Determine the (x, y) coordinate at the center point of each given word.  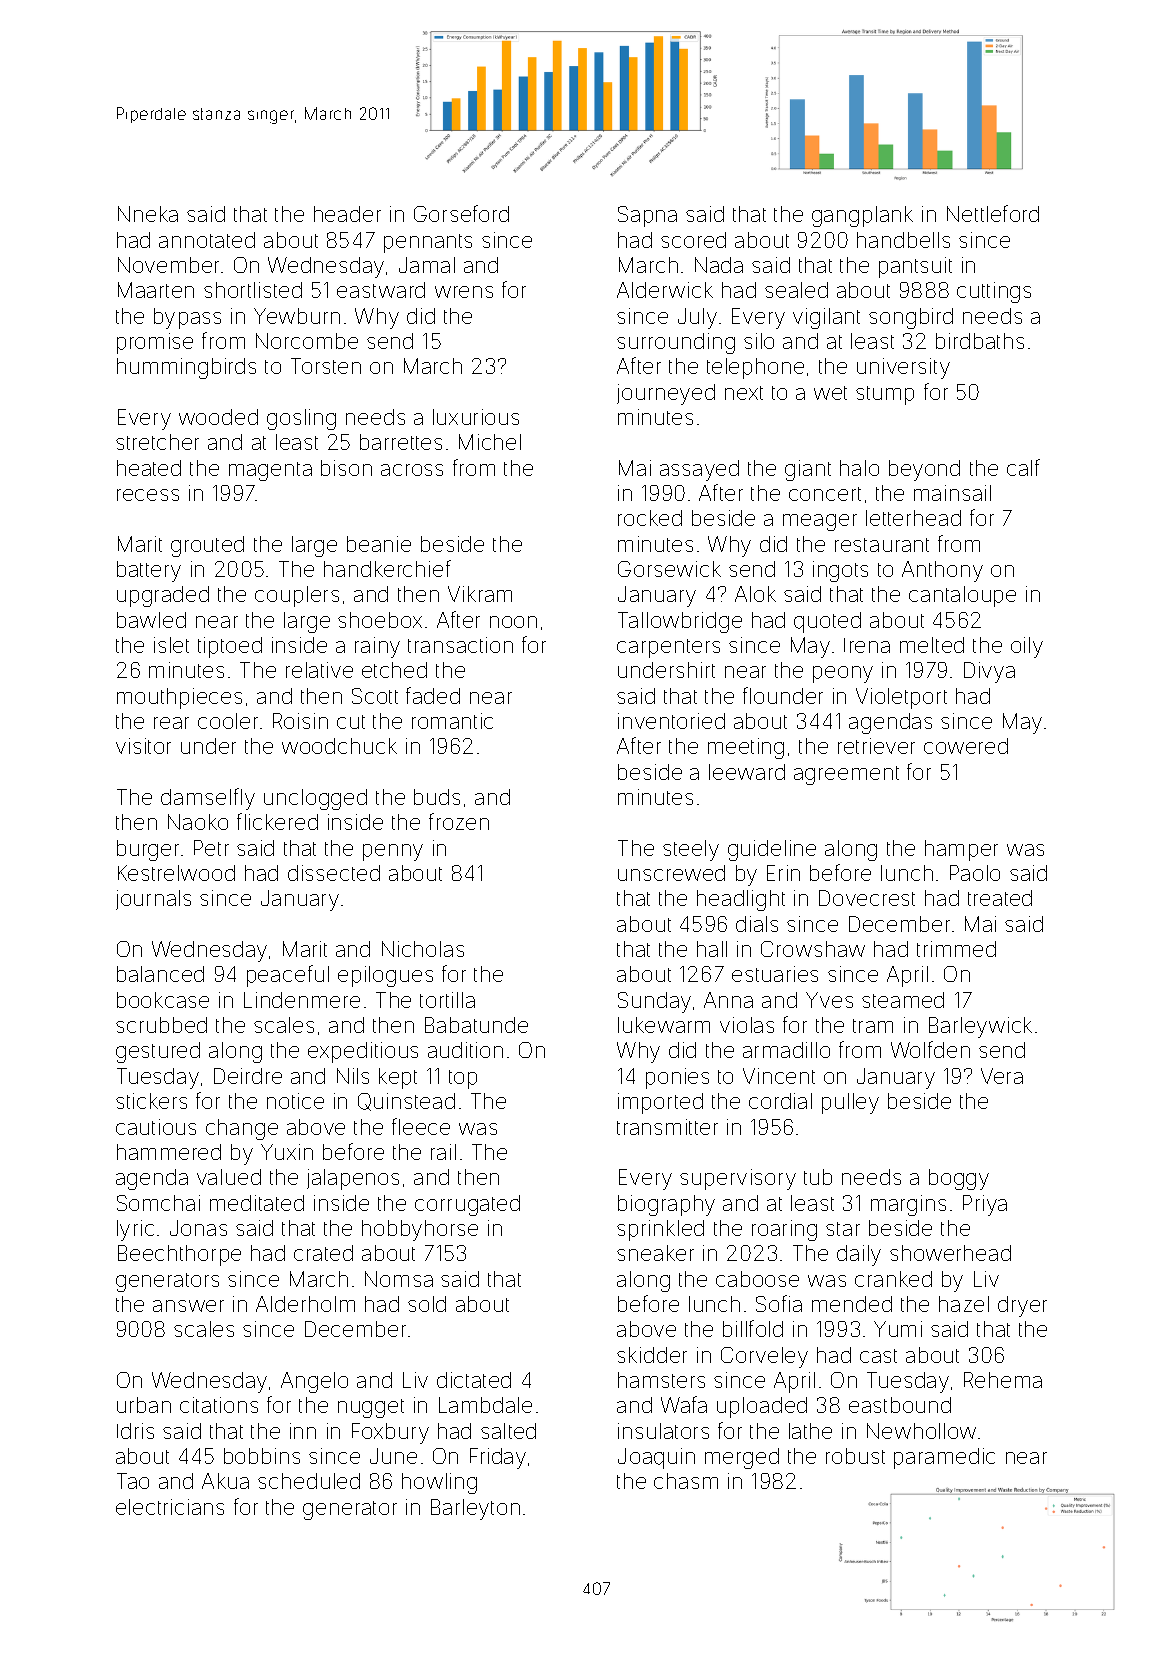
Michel (490, 442)
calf (1023, 467)
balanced (160, 974)
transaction (460, 645)
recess (148, 495)
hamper (961, 850)
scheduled (309, 1481)
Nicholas (423, 949)
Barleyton (475, 1509)
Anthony (942, 571)
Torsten (326, 366)
